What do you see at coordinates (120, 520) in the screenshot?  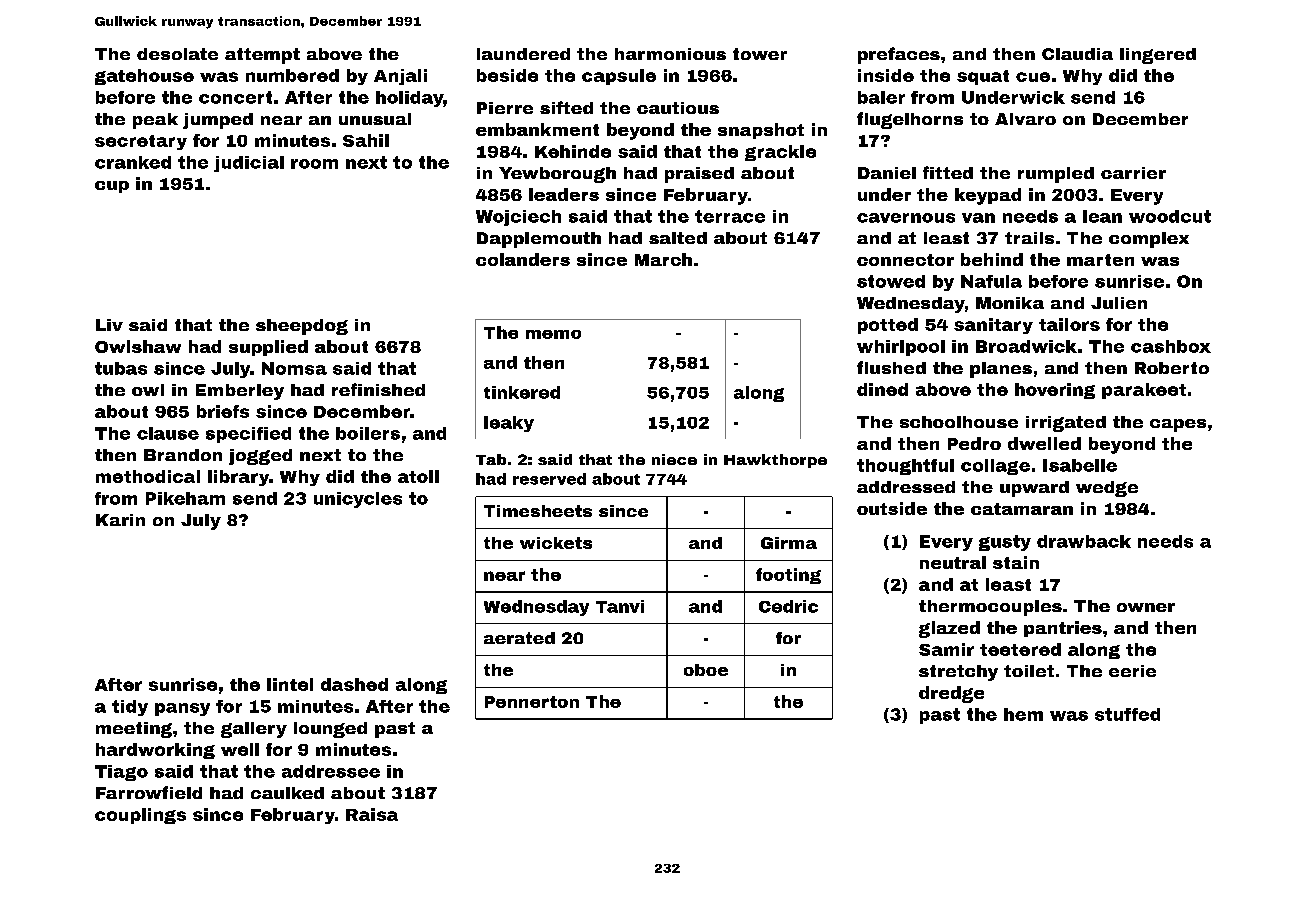 I see `Karin` at bounding box center [120, 520].
